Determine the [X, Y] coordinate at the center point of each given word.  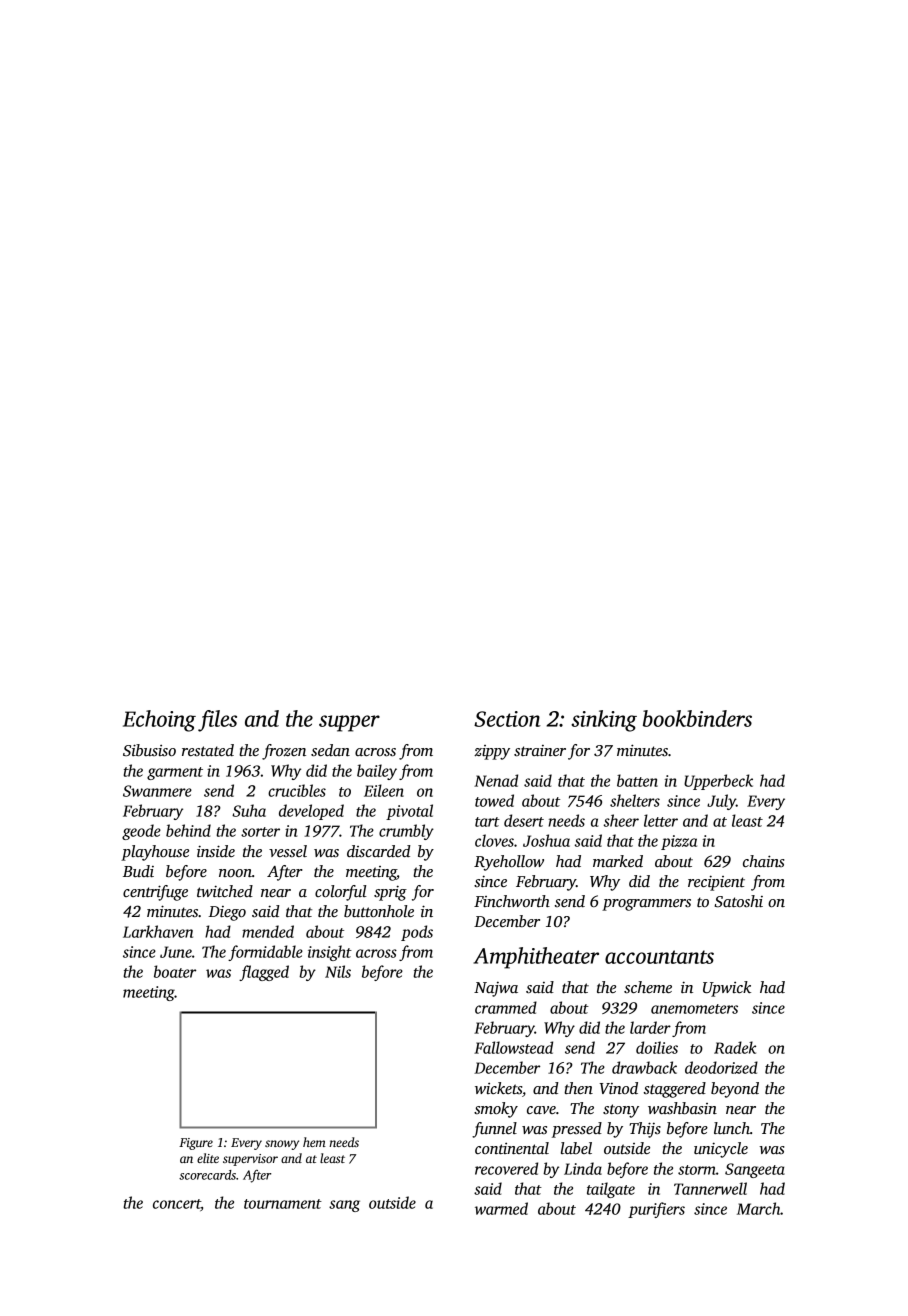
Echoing [159, 721]
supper [349, 723]
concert [177, 1205]
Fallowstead [513, 1047]
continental [512, 1148]
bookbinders [697, 718]
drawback [644, 1067]
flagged [264, 973]
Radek [735, 1047]
